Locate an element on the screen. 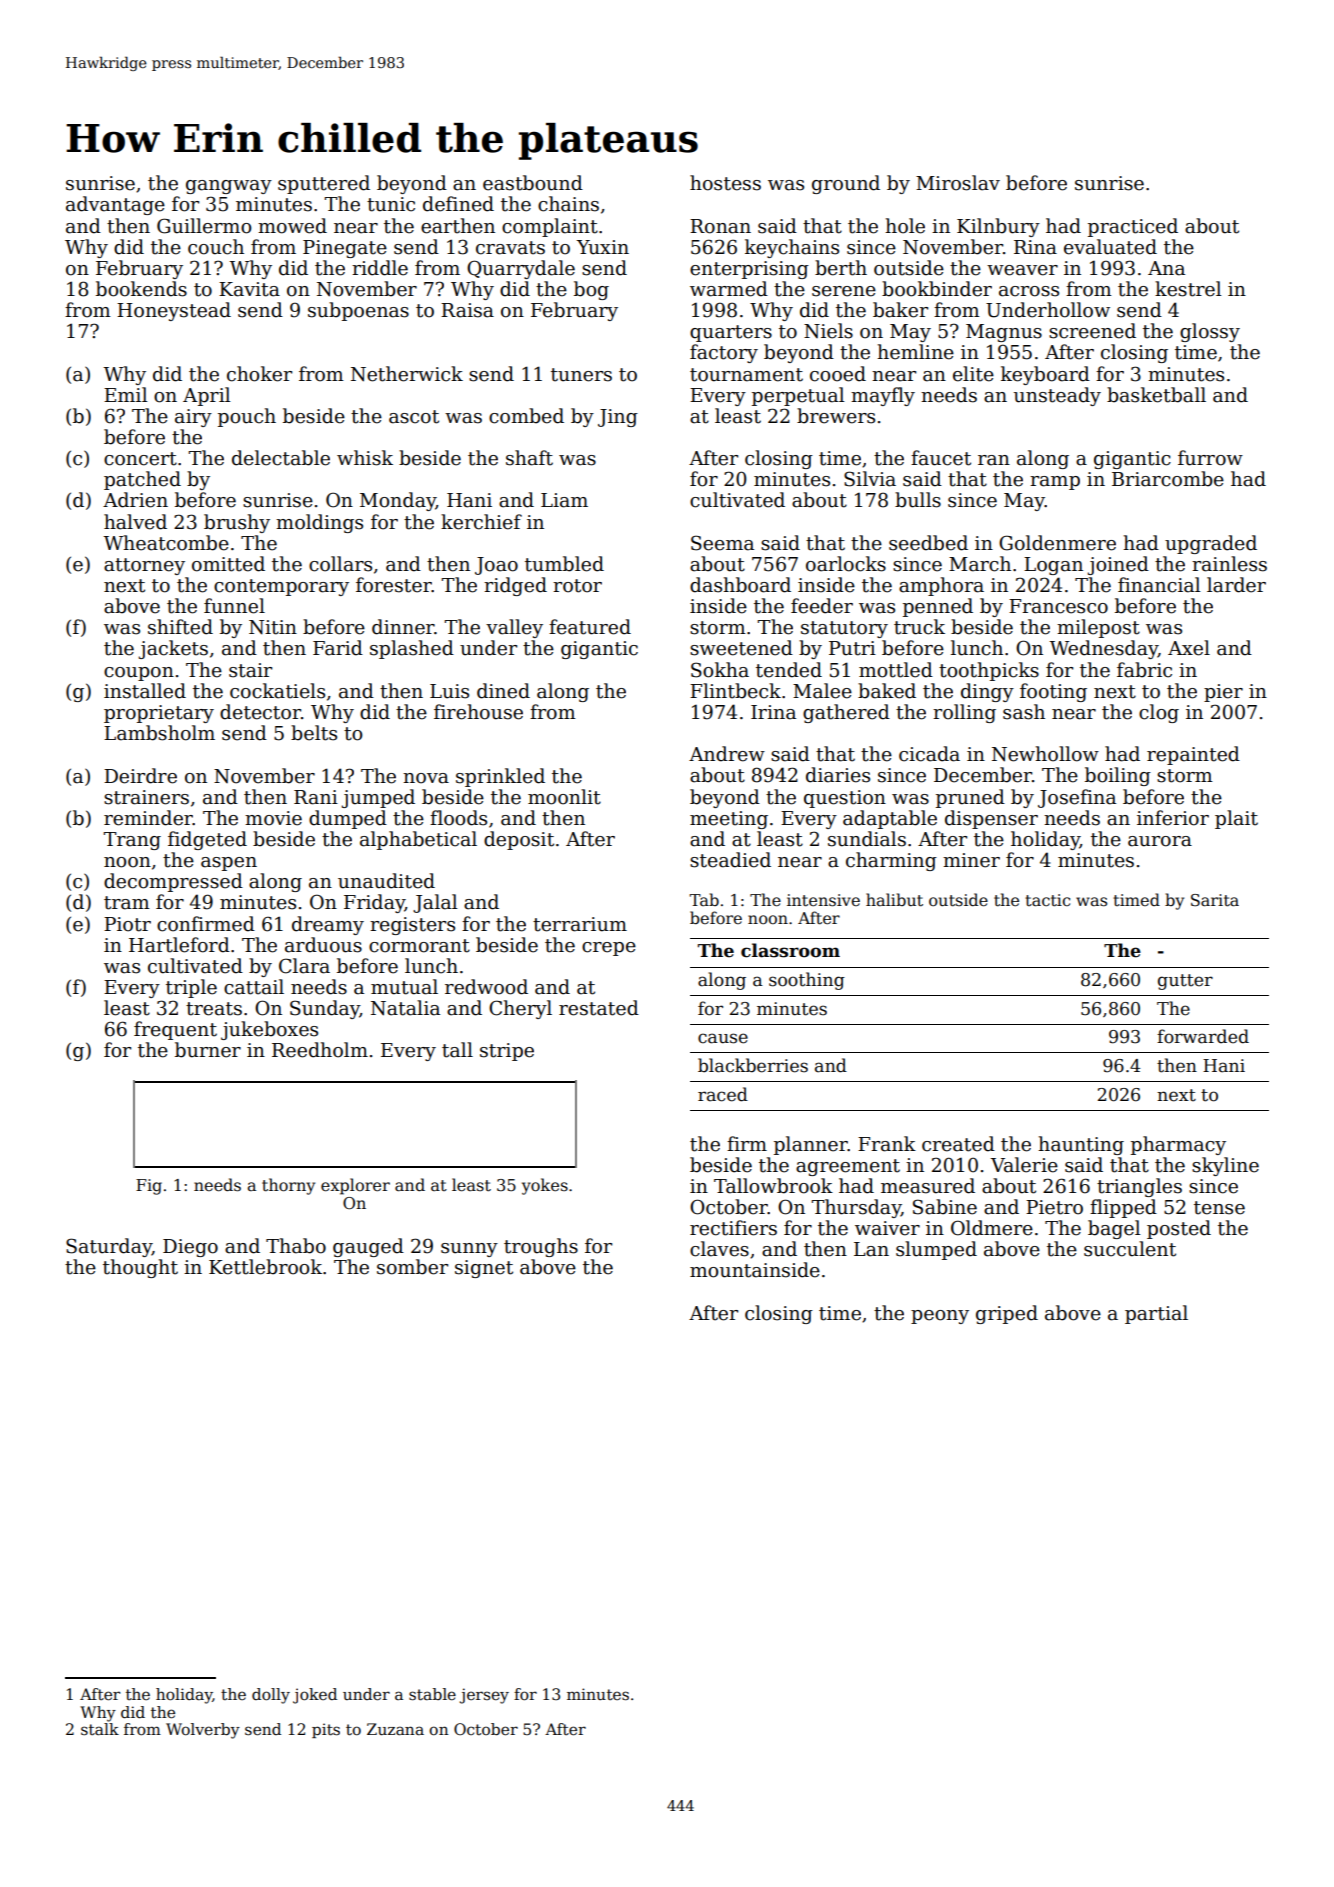  brushy is located at coordinates (237, 523).
